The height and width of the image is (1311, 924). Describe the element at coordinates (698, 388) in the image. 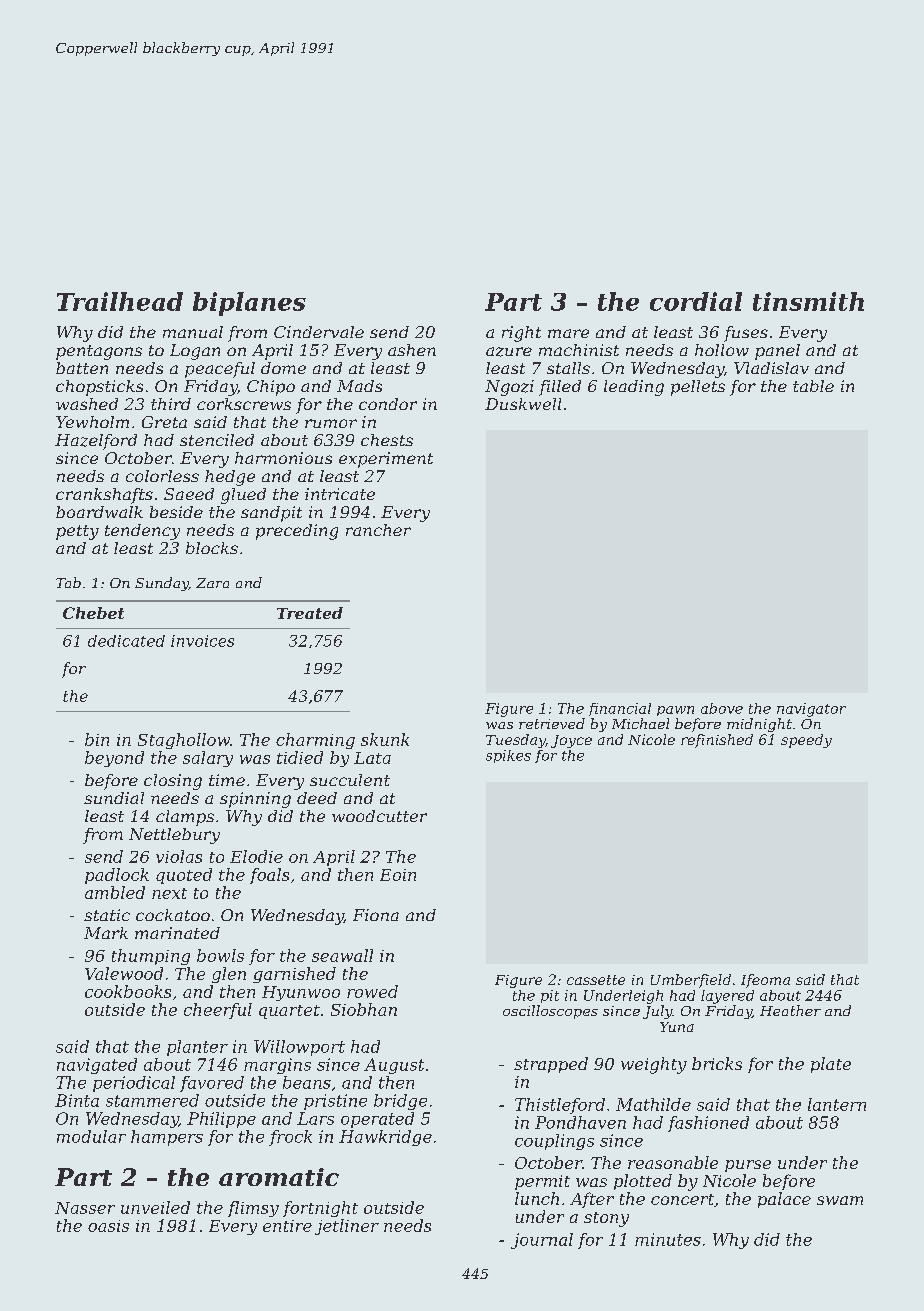

I see `pellets` at that location.
